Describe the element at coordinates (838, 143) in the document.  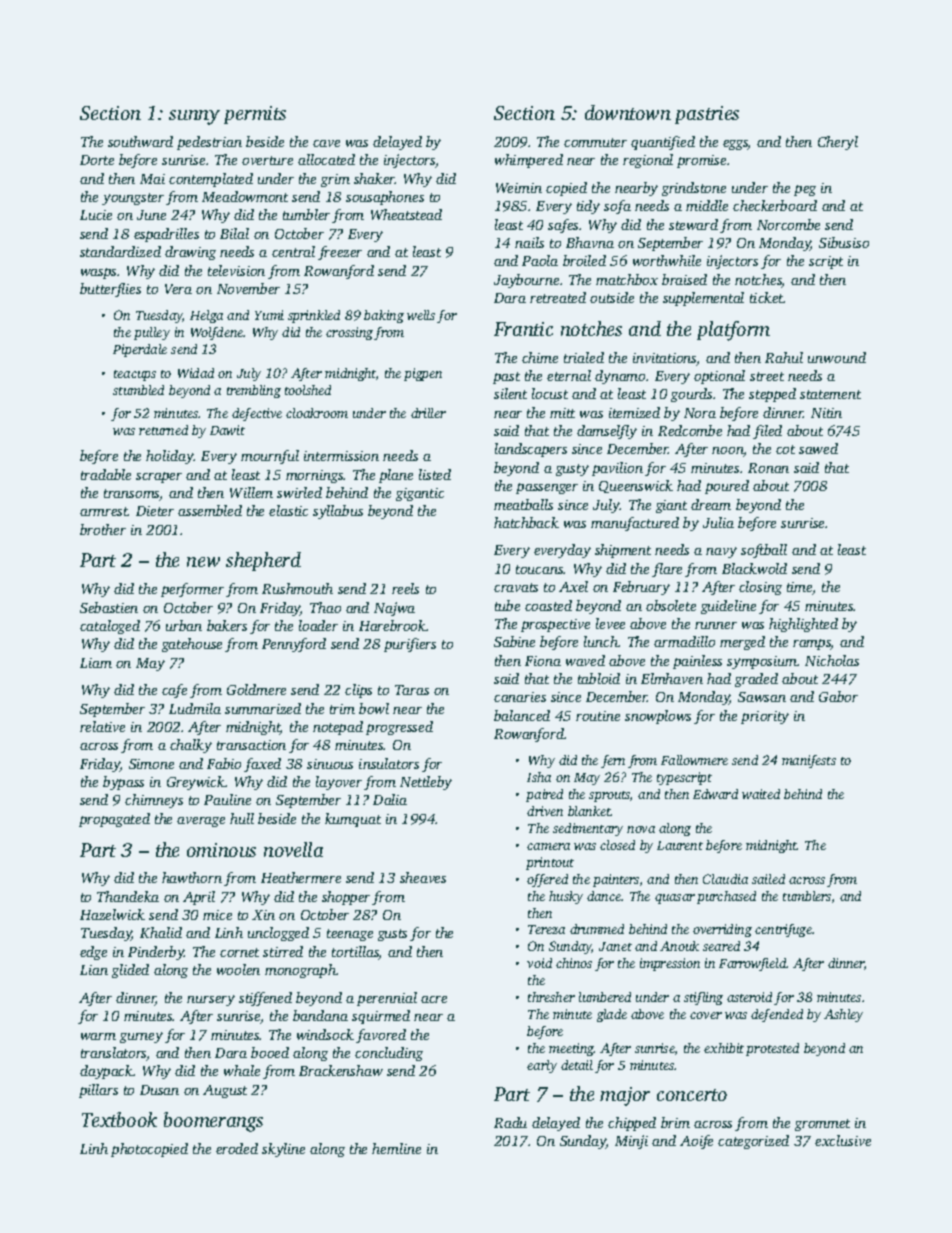
I see `Cheryl` at that location.
